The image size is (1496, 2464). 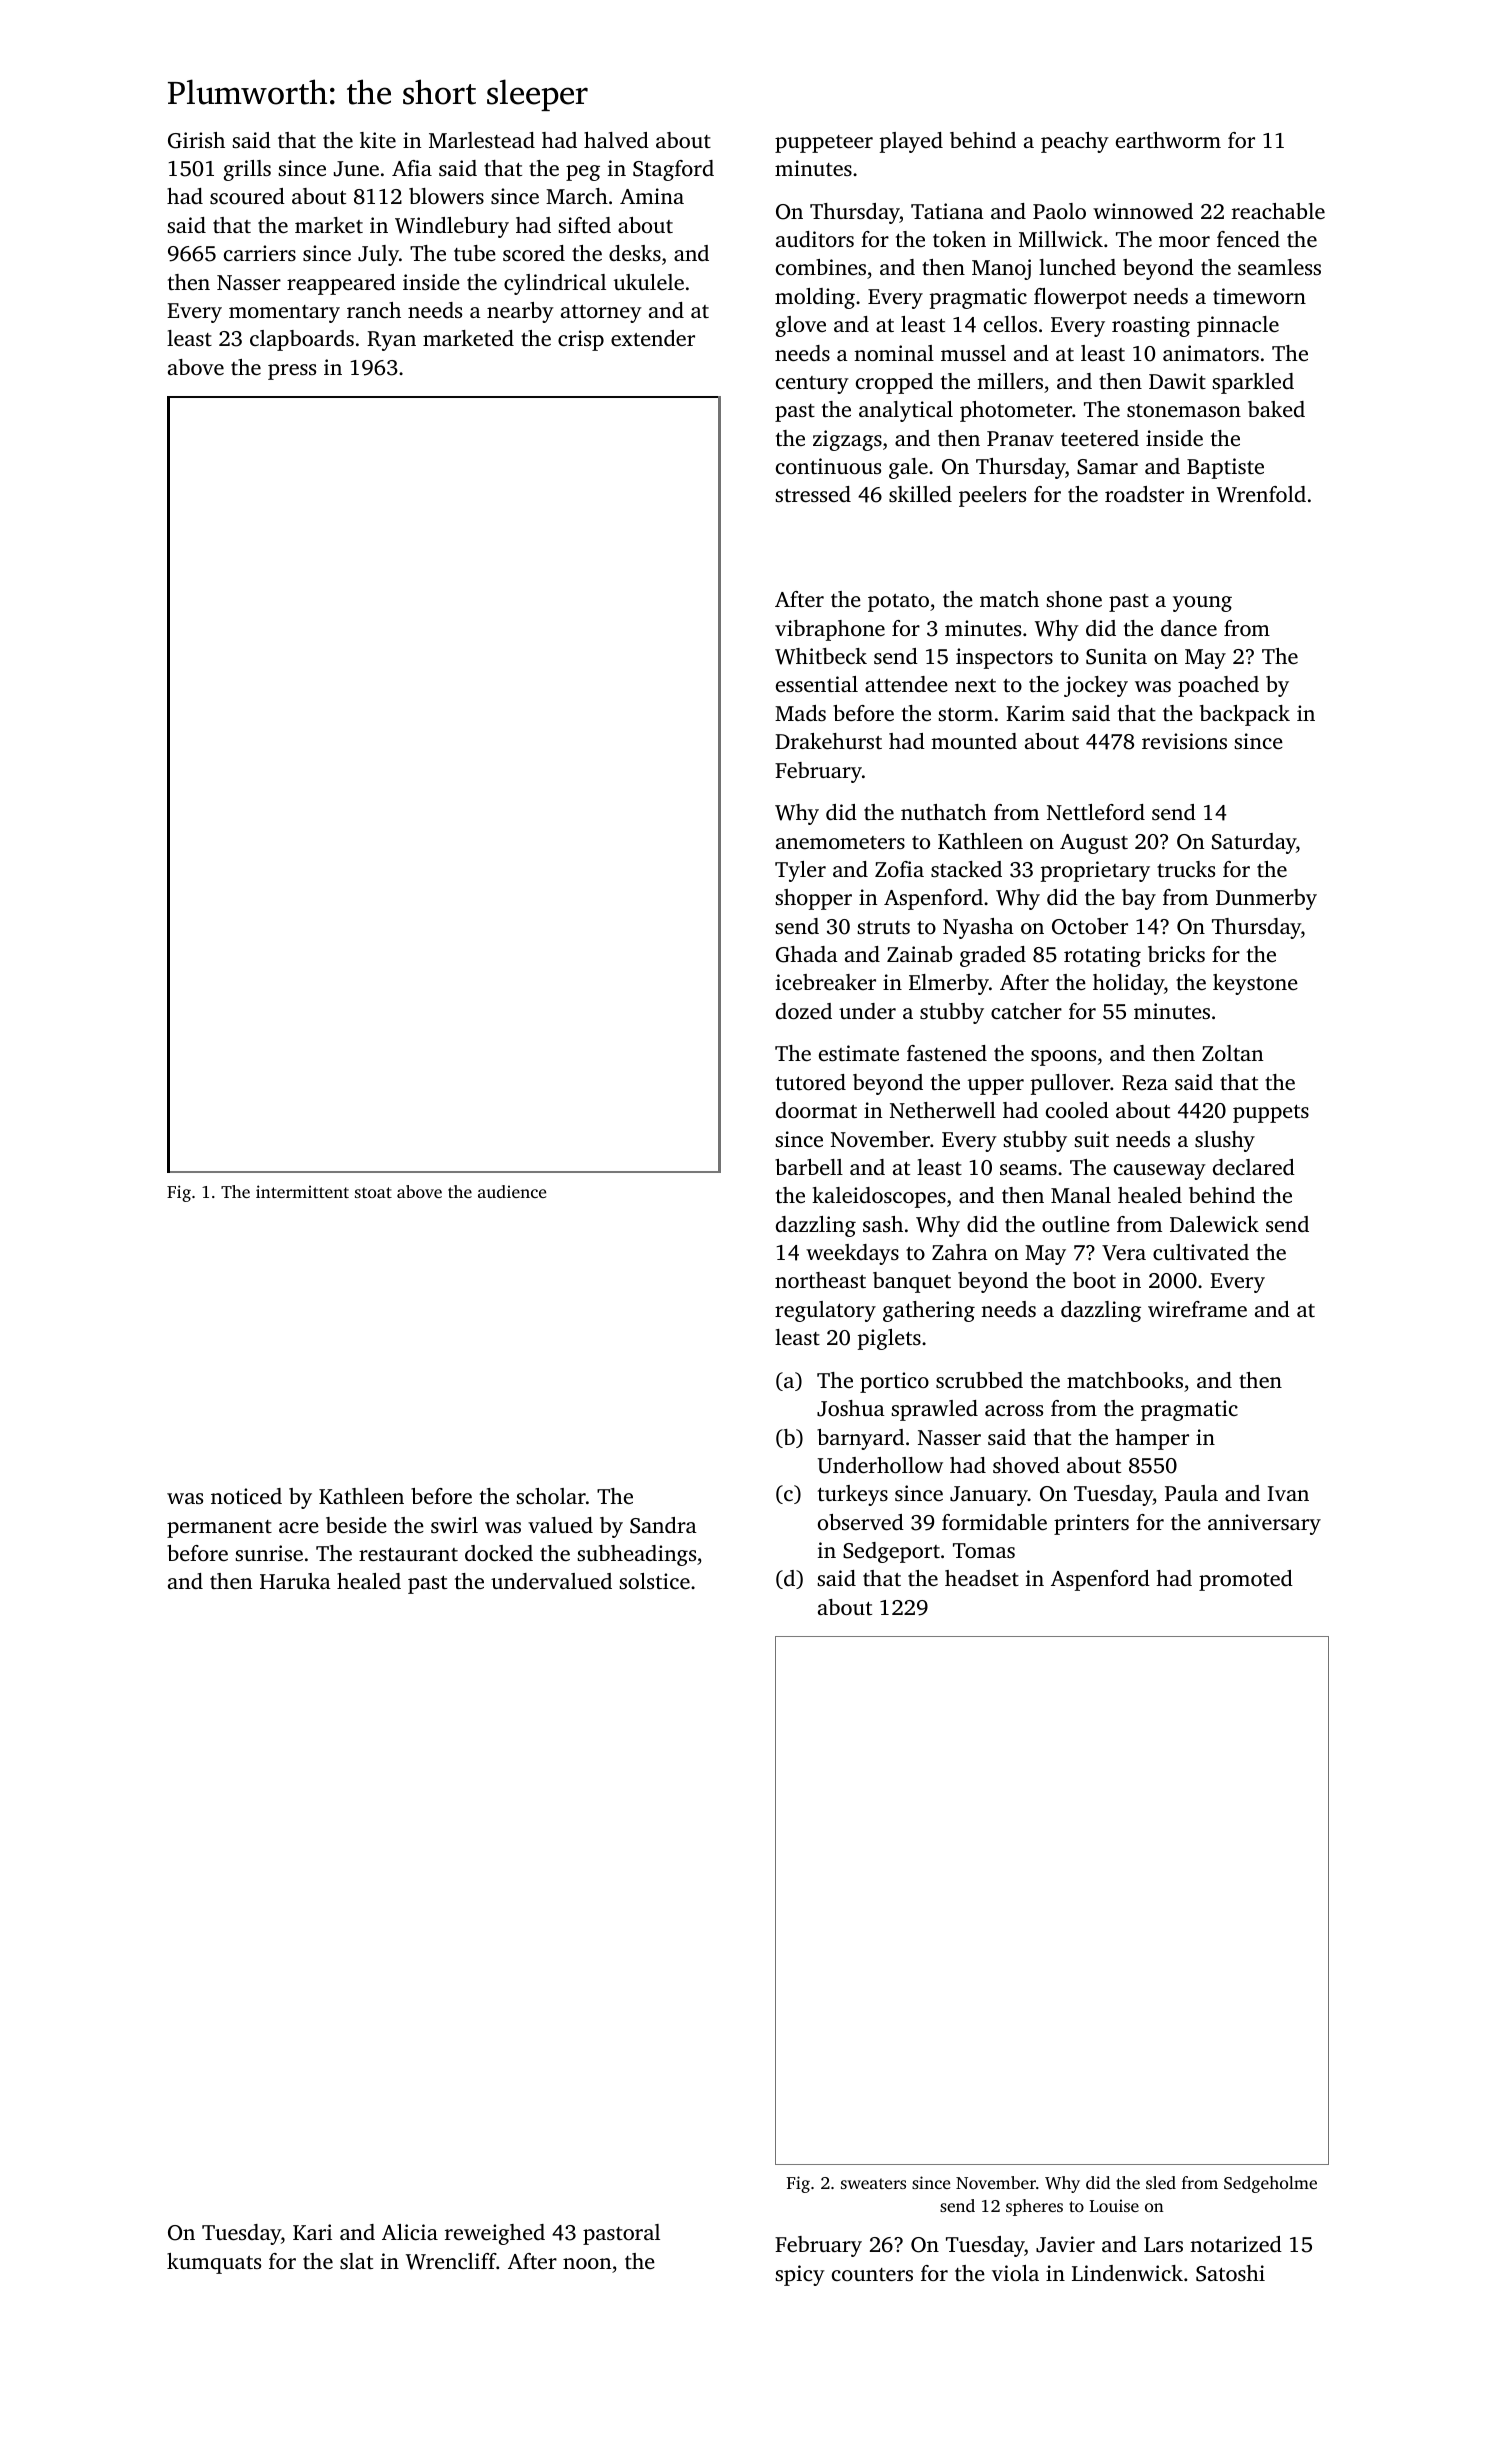 I want to click on kite, so click(x=378, y=140).
